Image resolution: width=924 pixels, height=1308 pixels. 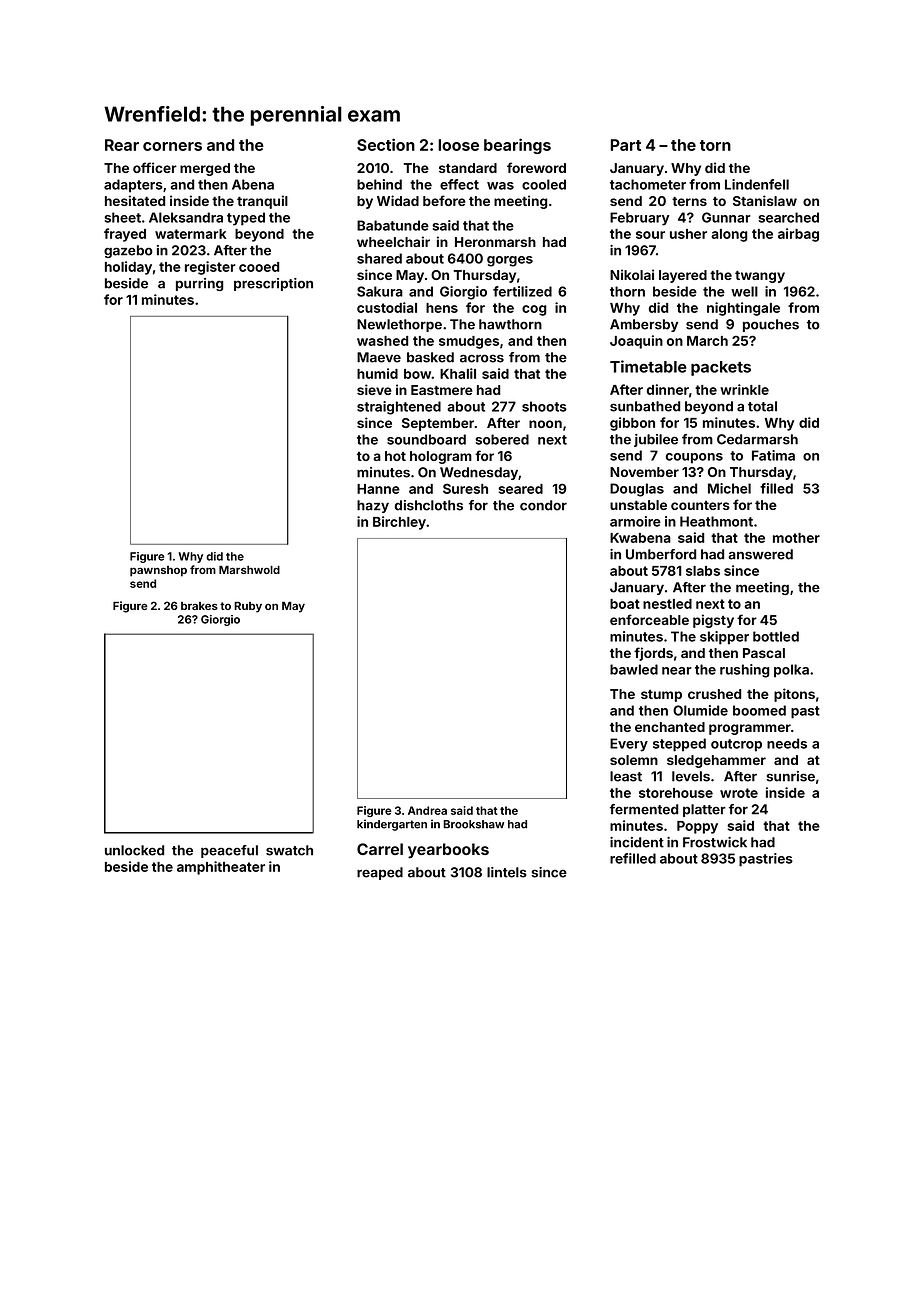 I want to click on brakes, so click(x=199, y=606).
